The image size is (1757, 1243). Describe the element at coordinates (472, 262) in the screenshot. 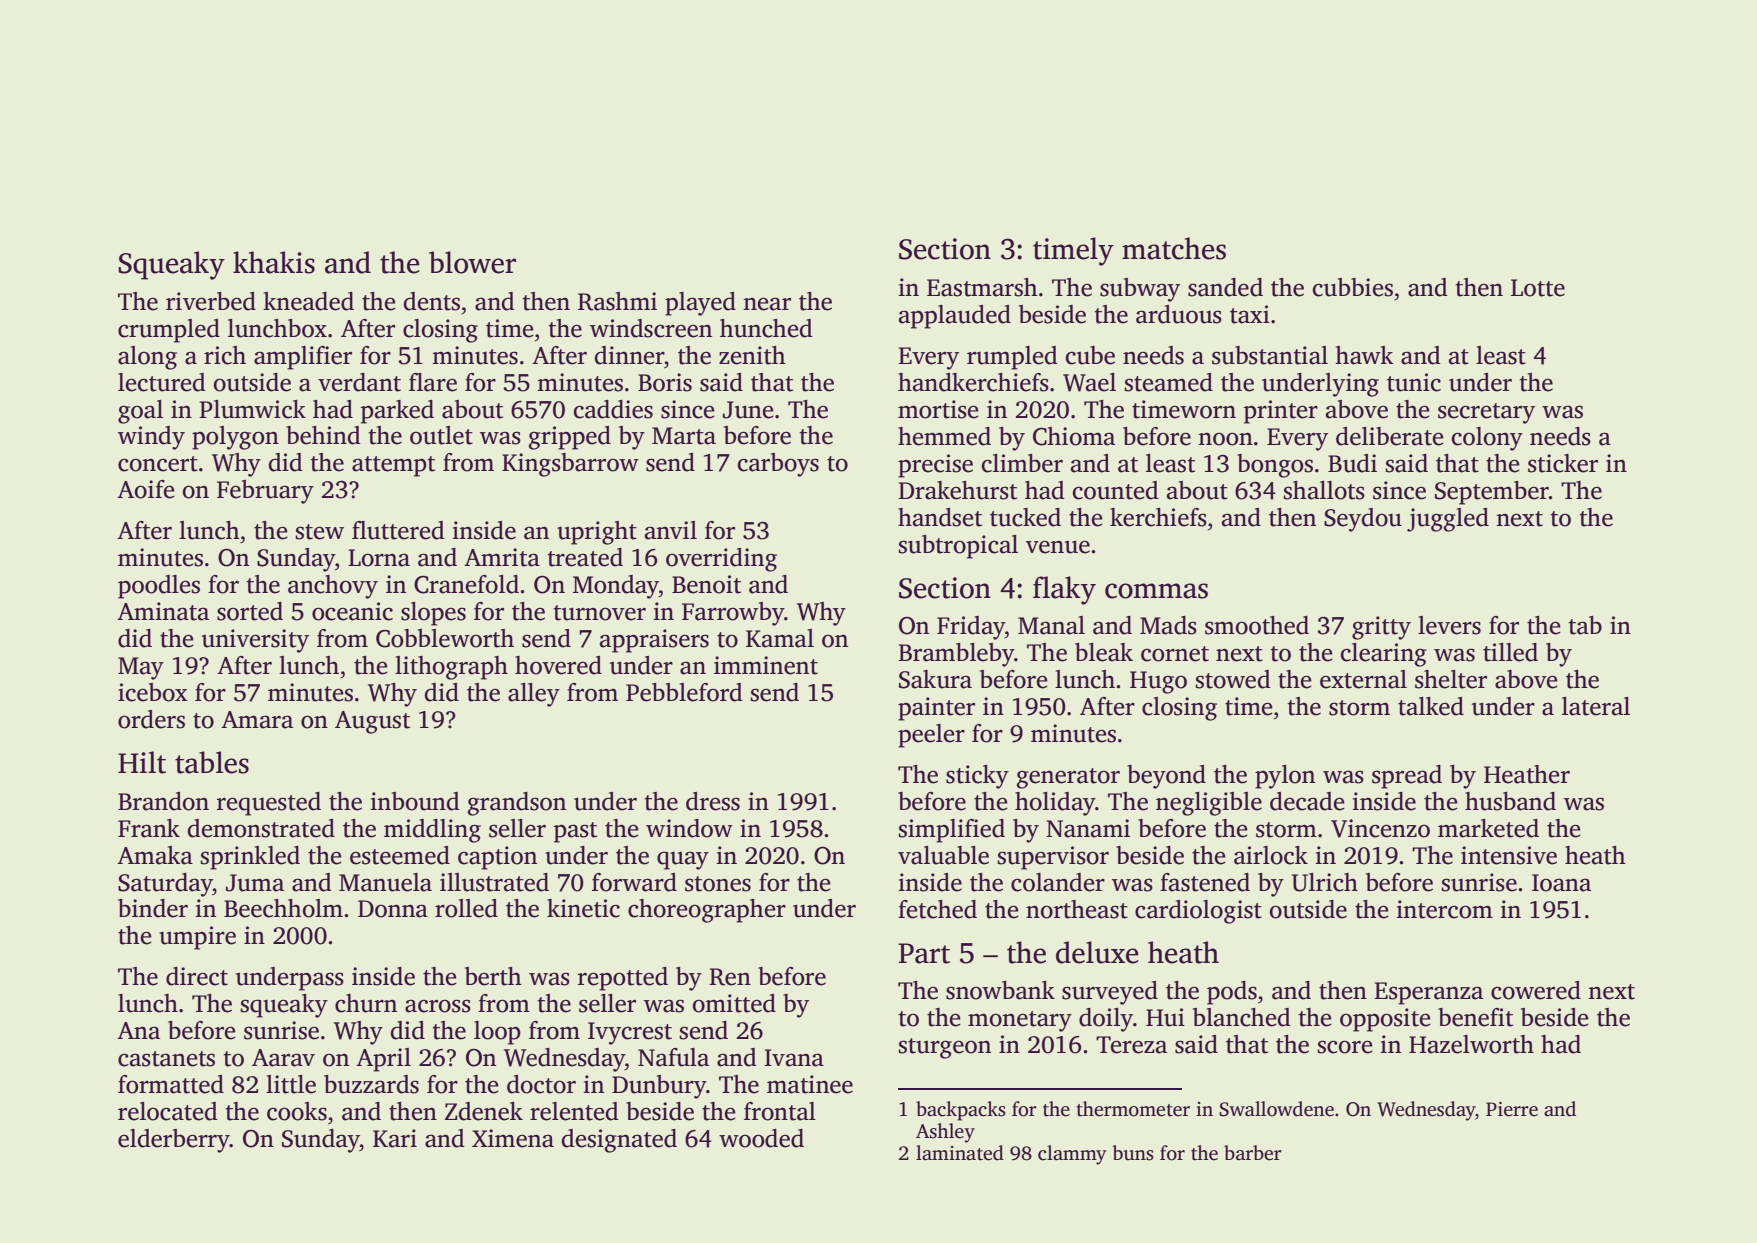

I see `blower` at that location.
